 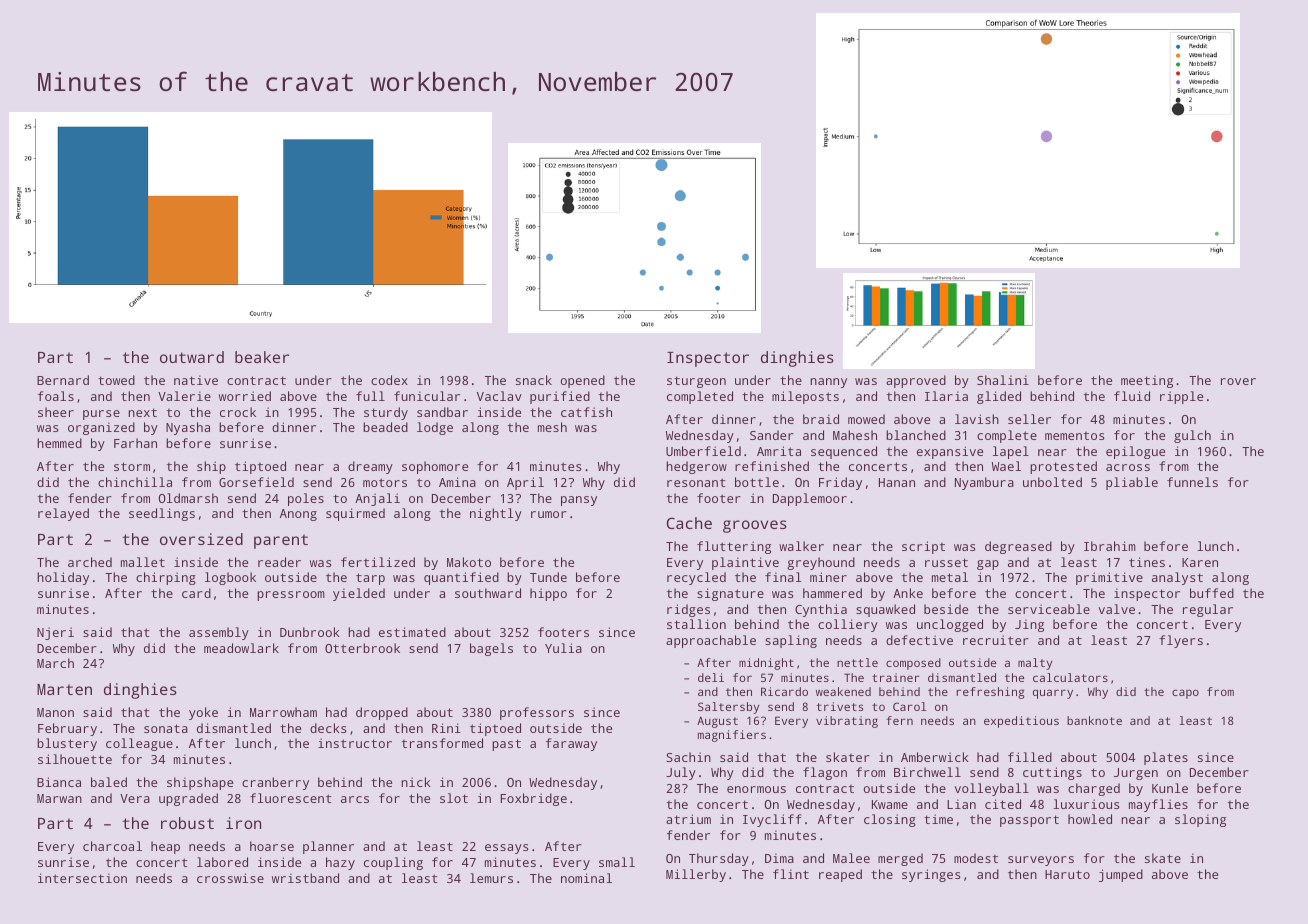 I want to click on codex, so click(x=389, y=380).
